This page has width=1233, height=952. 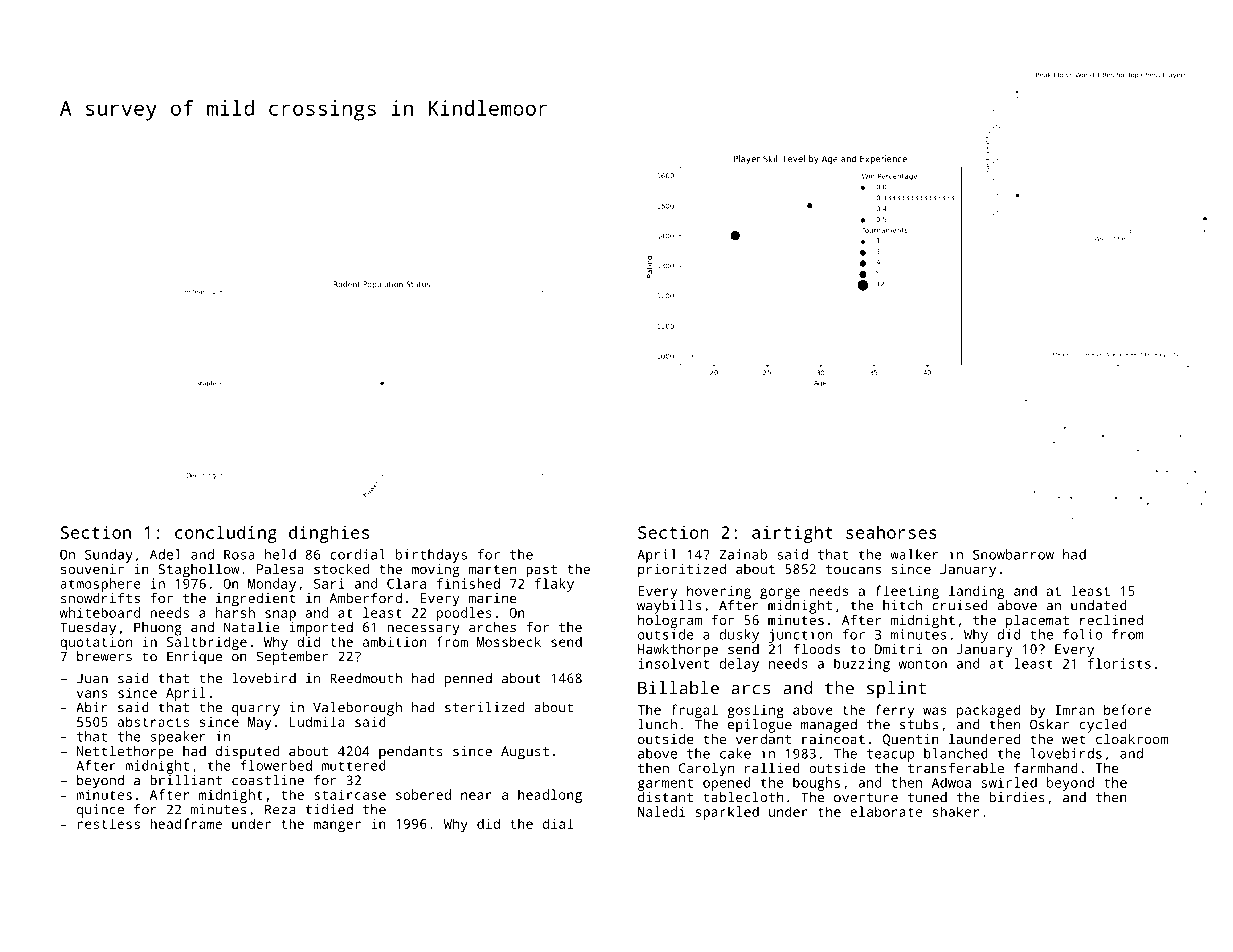 I want to click on Nettlethorpe, so click(x=125, y=753).
